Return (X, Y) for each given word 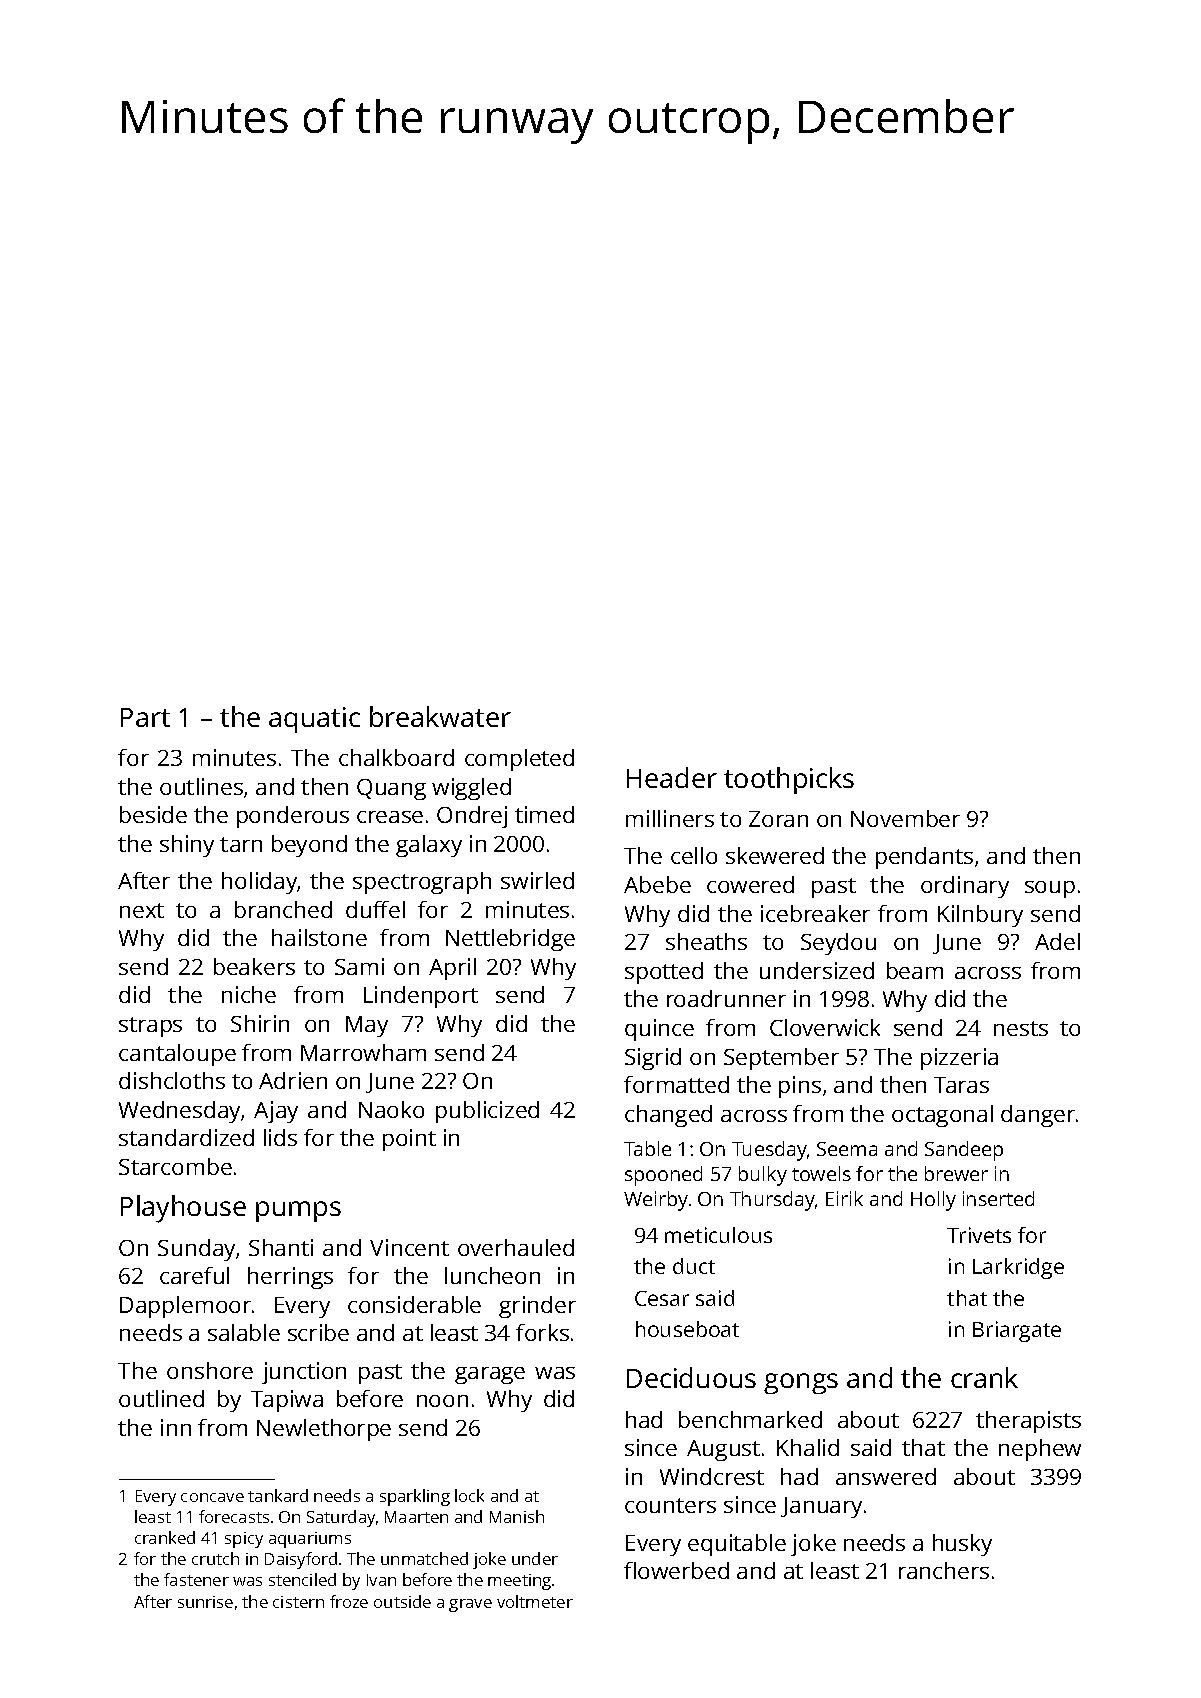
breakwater (440, 716)
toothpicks (789, 780)
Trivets (979, 1235)
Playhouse (183, 1209)
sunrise (205, 1602)
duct (694, 1266)
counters (670, 1505)
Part (145, 717)
